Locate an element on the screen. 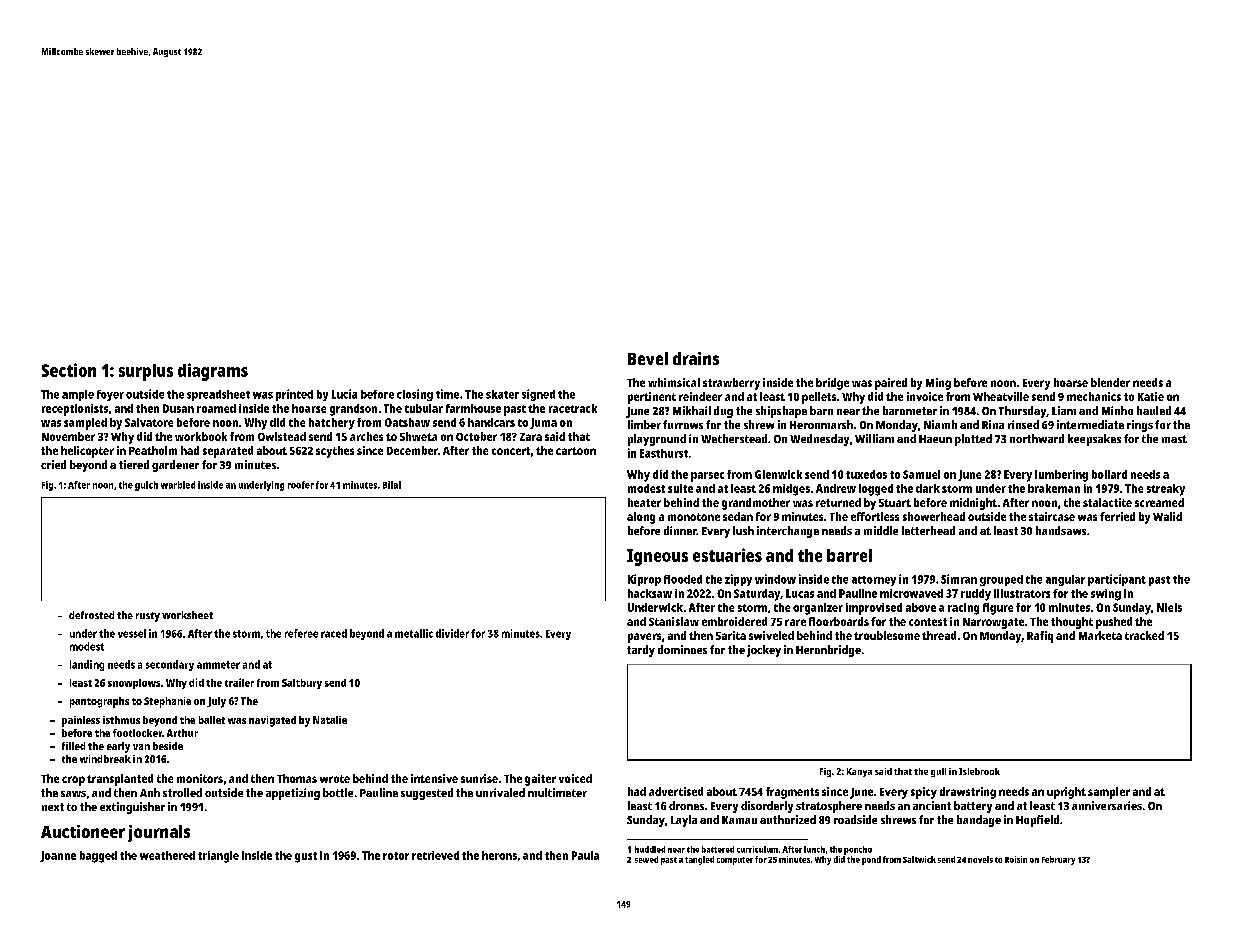 The image size is (1233, 952). paired is located at coordinates (891, 384).
